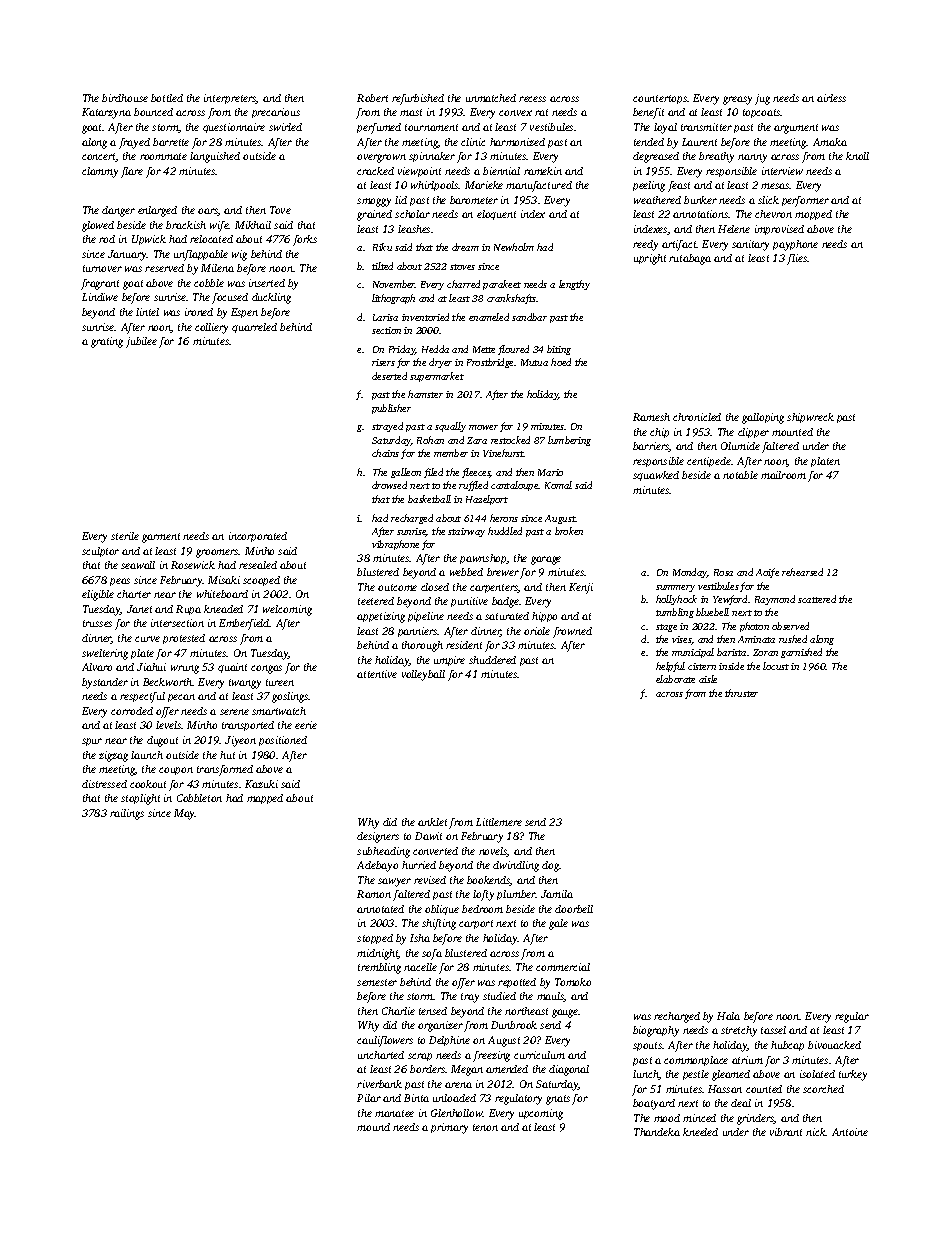 The image size is (952, 1233). What do you see at coordinates (373, 1127) in the screenshot?
I see `mound` at bounding box center [373, 1127].
